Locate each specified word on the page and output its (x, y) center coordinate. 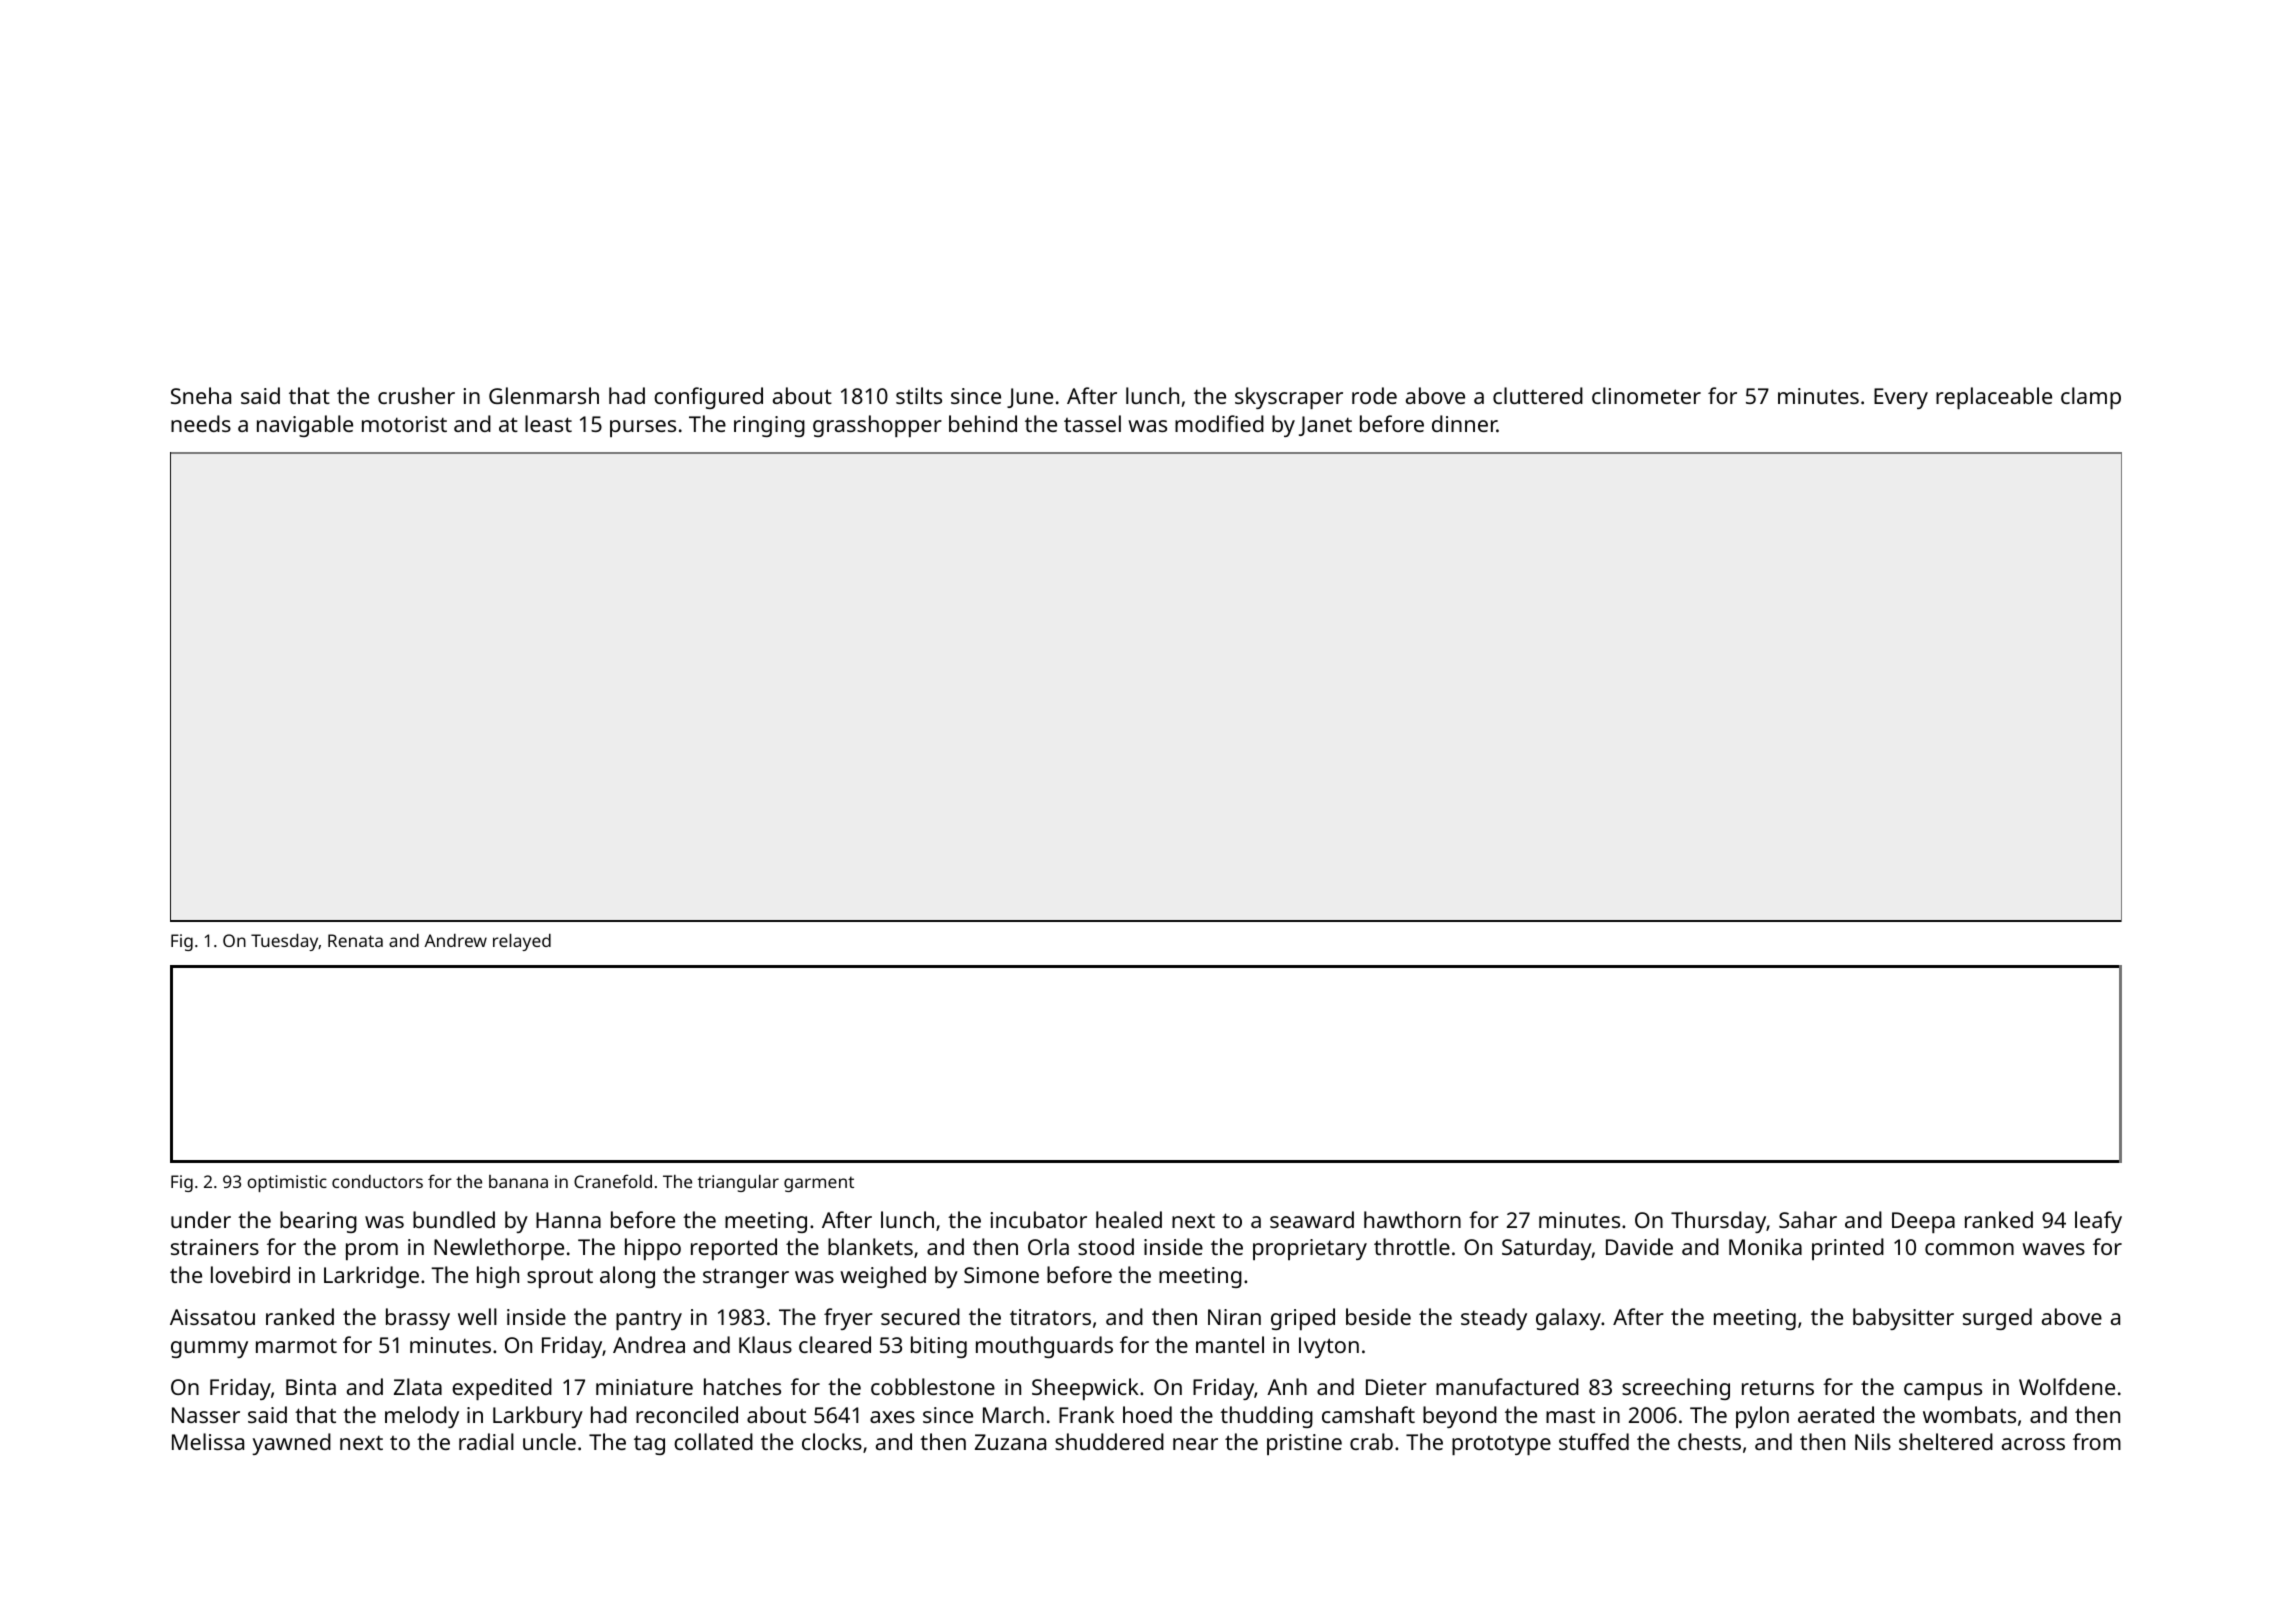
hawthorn (1412, 1219)
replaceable (1994, 398)
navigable (305, 426)
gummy (209, 1349)
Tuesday (284, 942)
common (1969, 1249)
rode (1374, 395)
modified (1219, 423)
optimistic (287, 1183)
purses (643, 428)
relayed (522, 942)
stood (1106, 1246)
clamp (2091, 398)
